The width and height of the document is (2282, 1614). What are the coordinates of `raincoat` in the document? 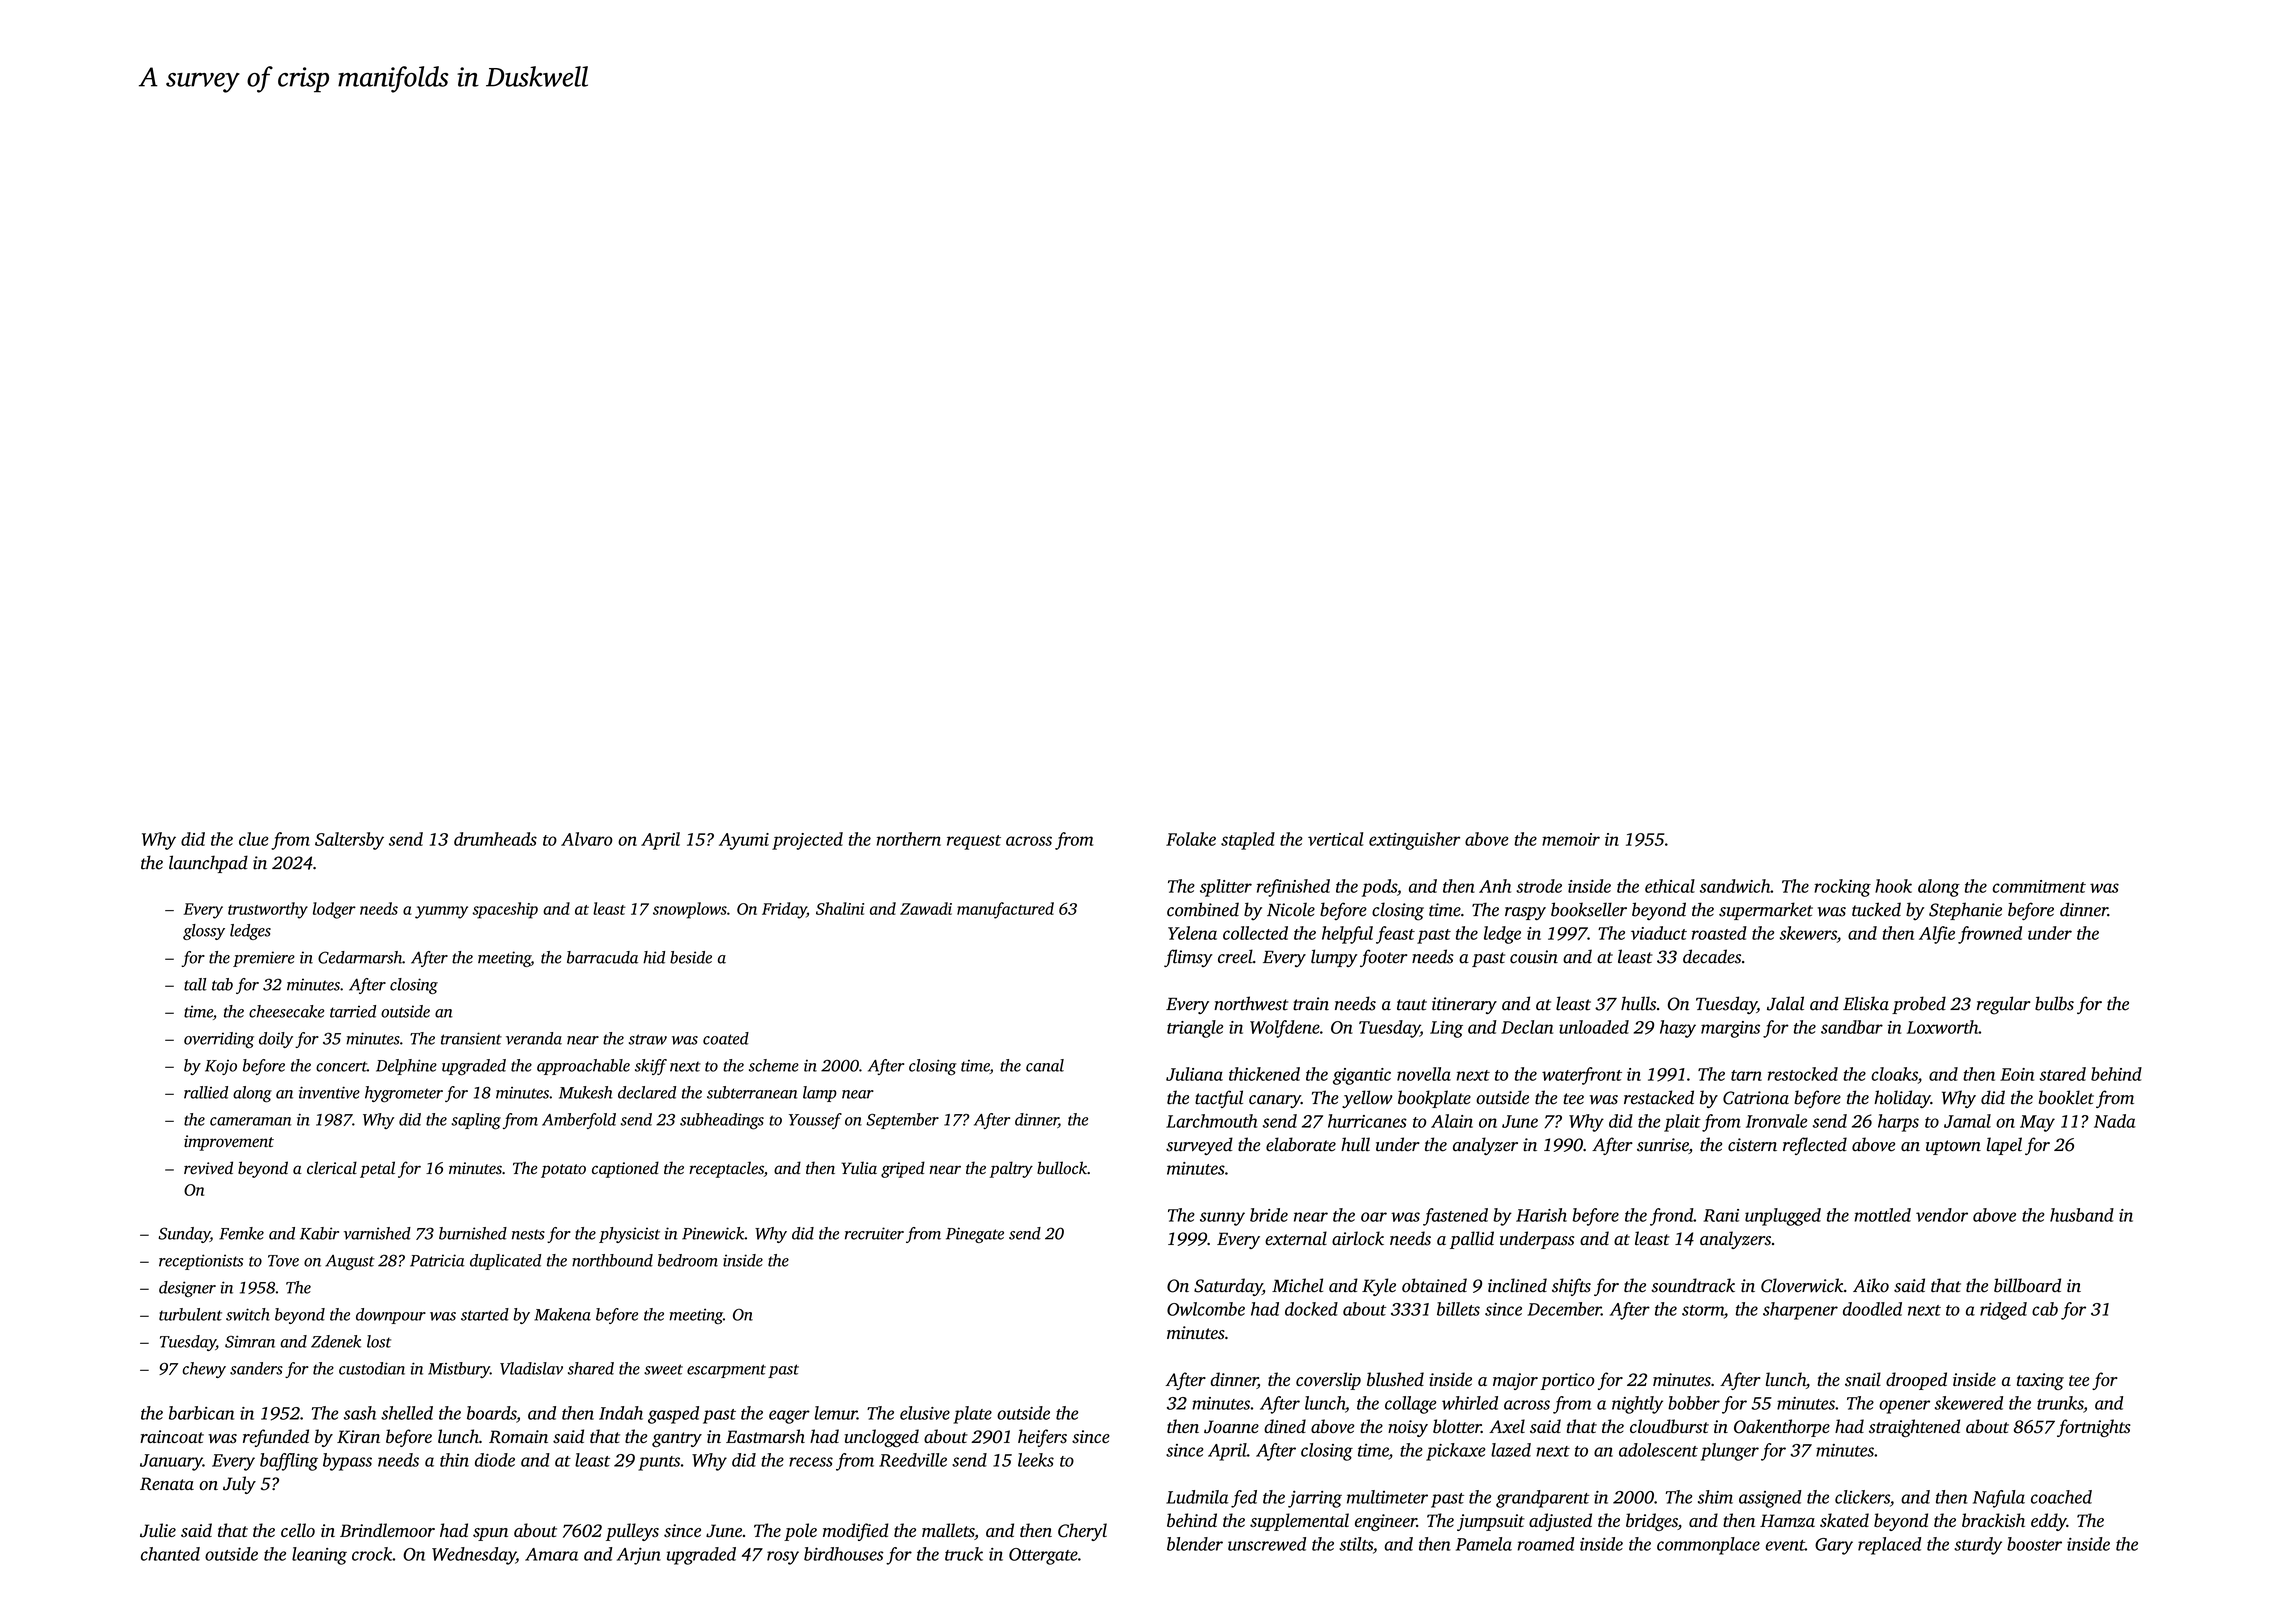 It's located at (172, 1436).
